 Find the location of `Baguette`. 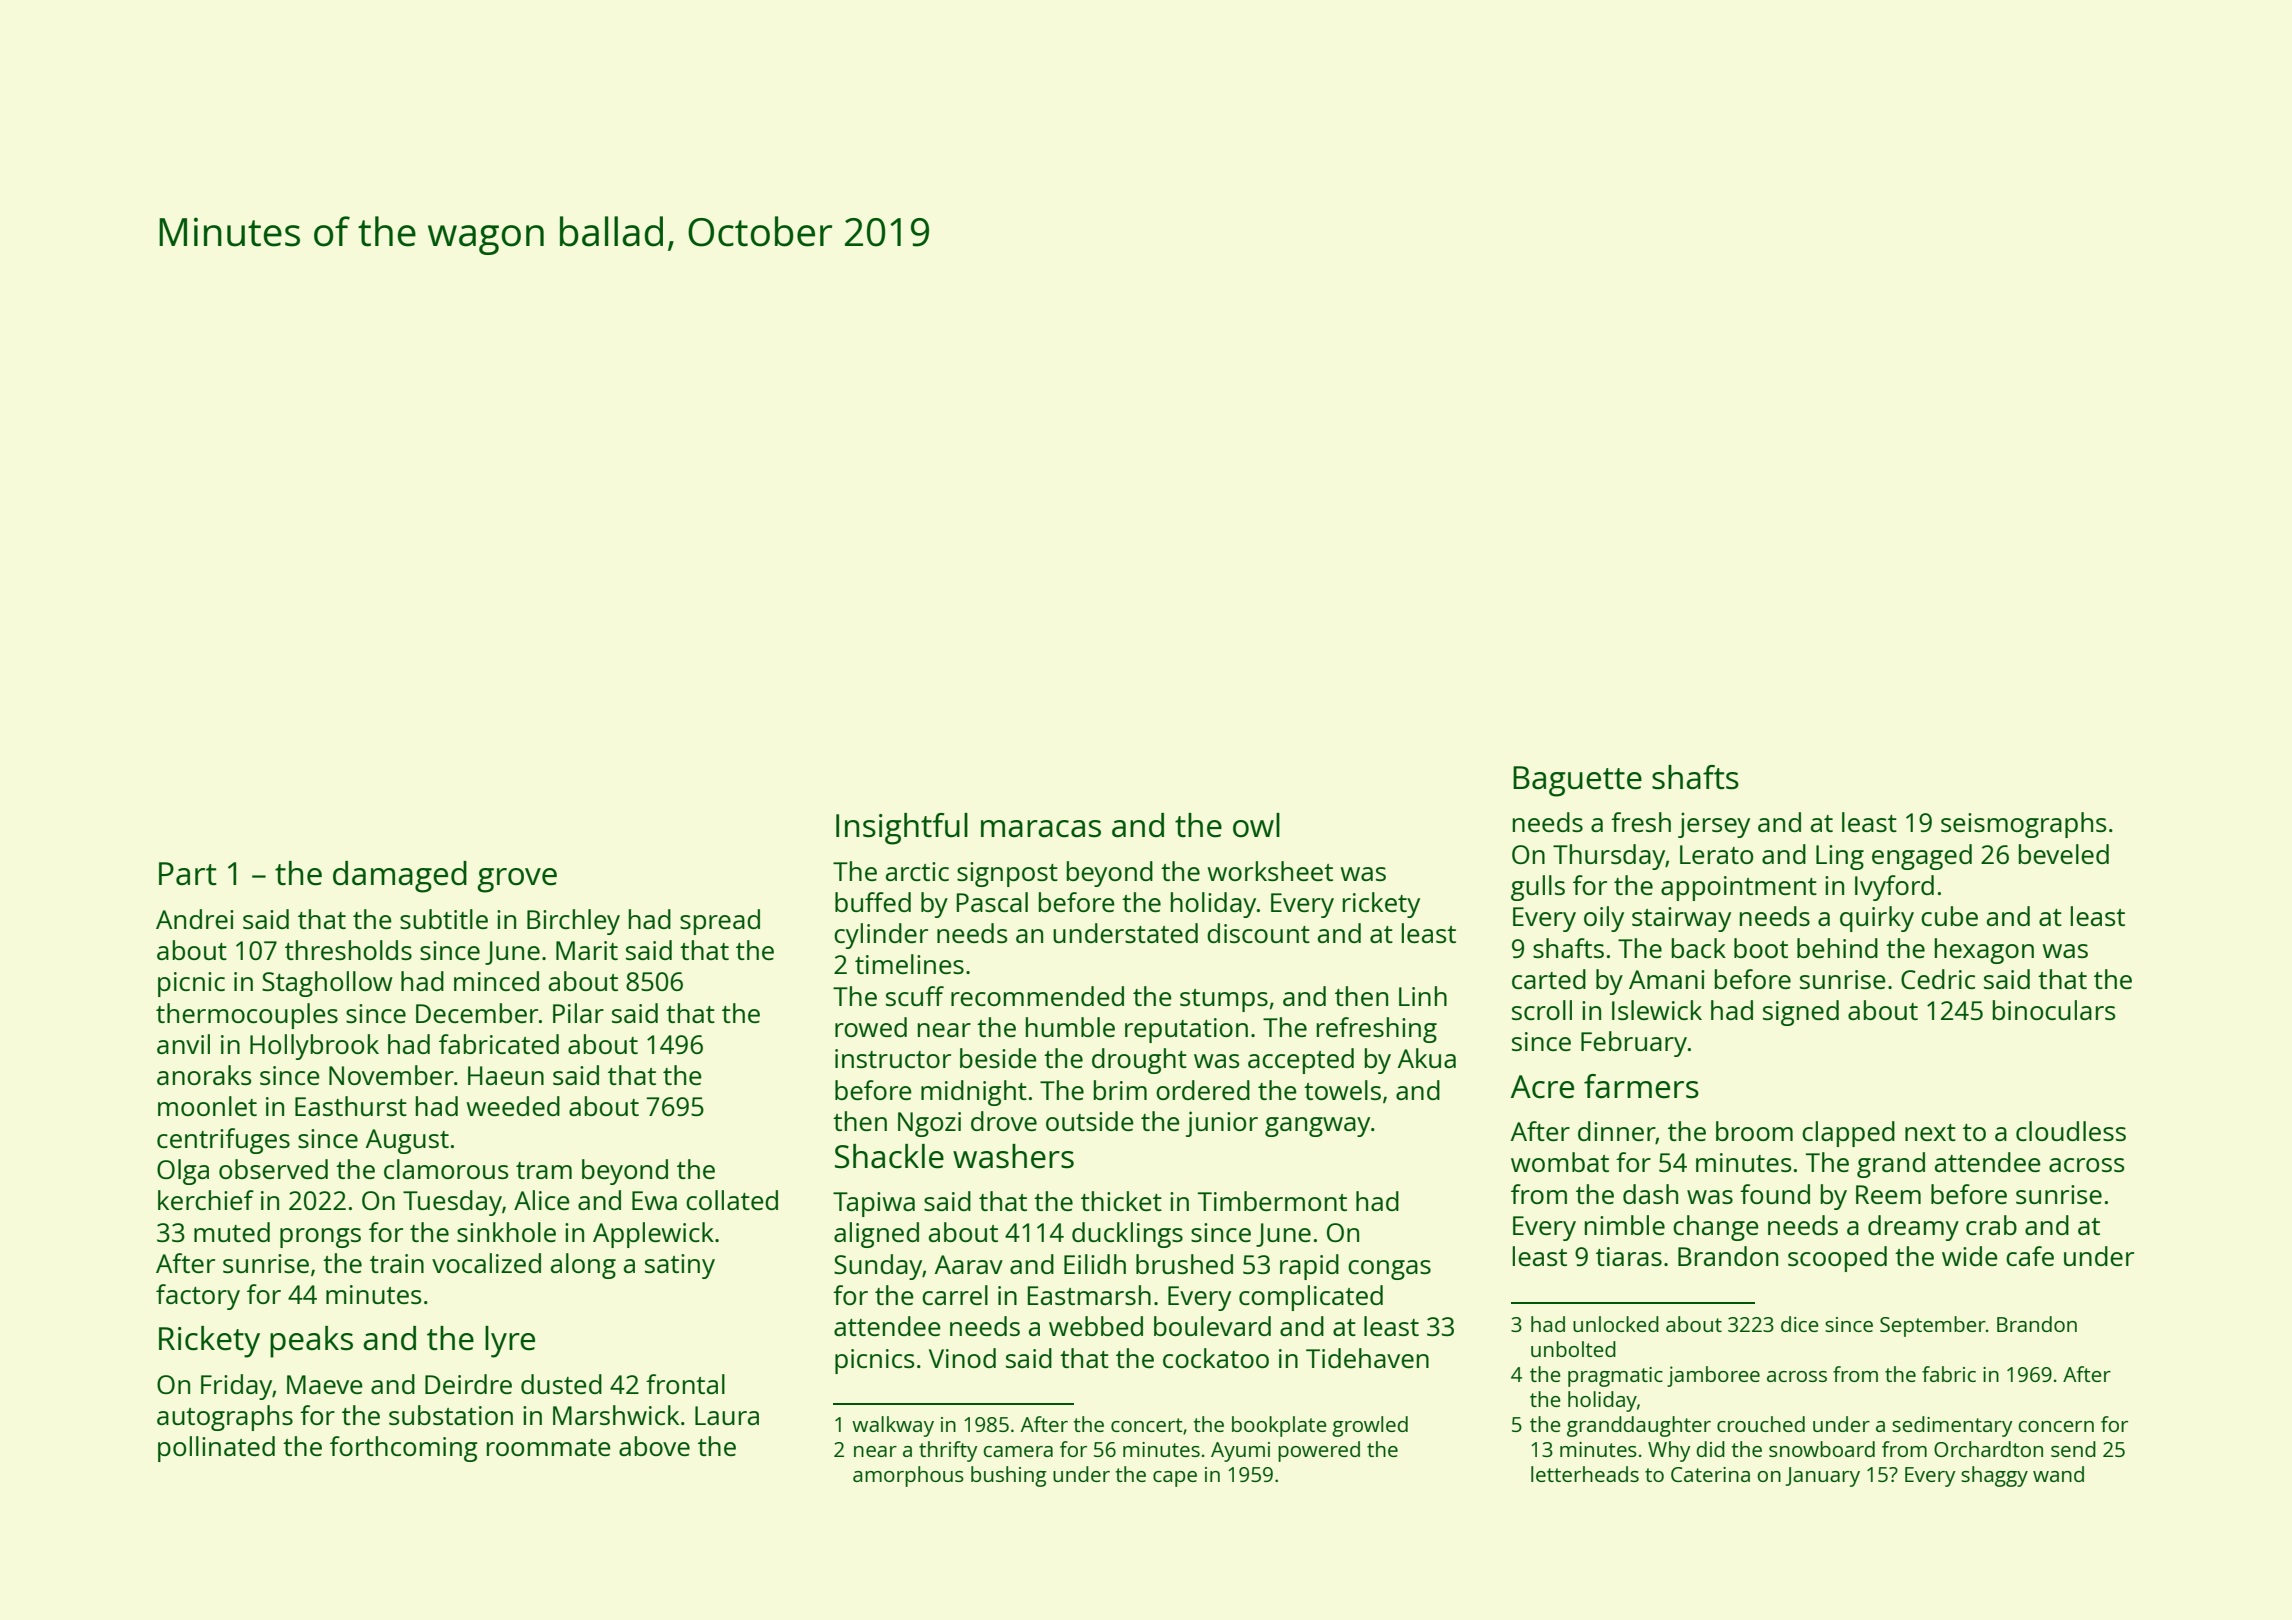

Baguette is located at coordinates (1577, 781).
